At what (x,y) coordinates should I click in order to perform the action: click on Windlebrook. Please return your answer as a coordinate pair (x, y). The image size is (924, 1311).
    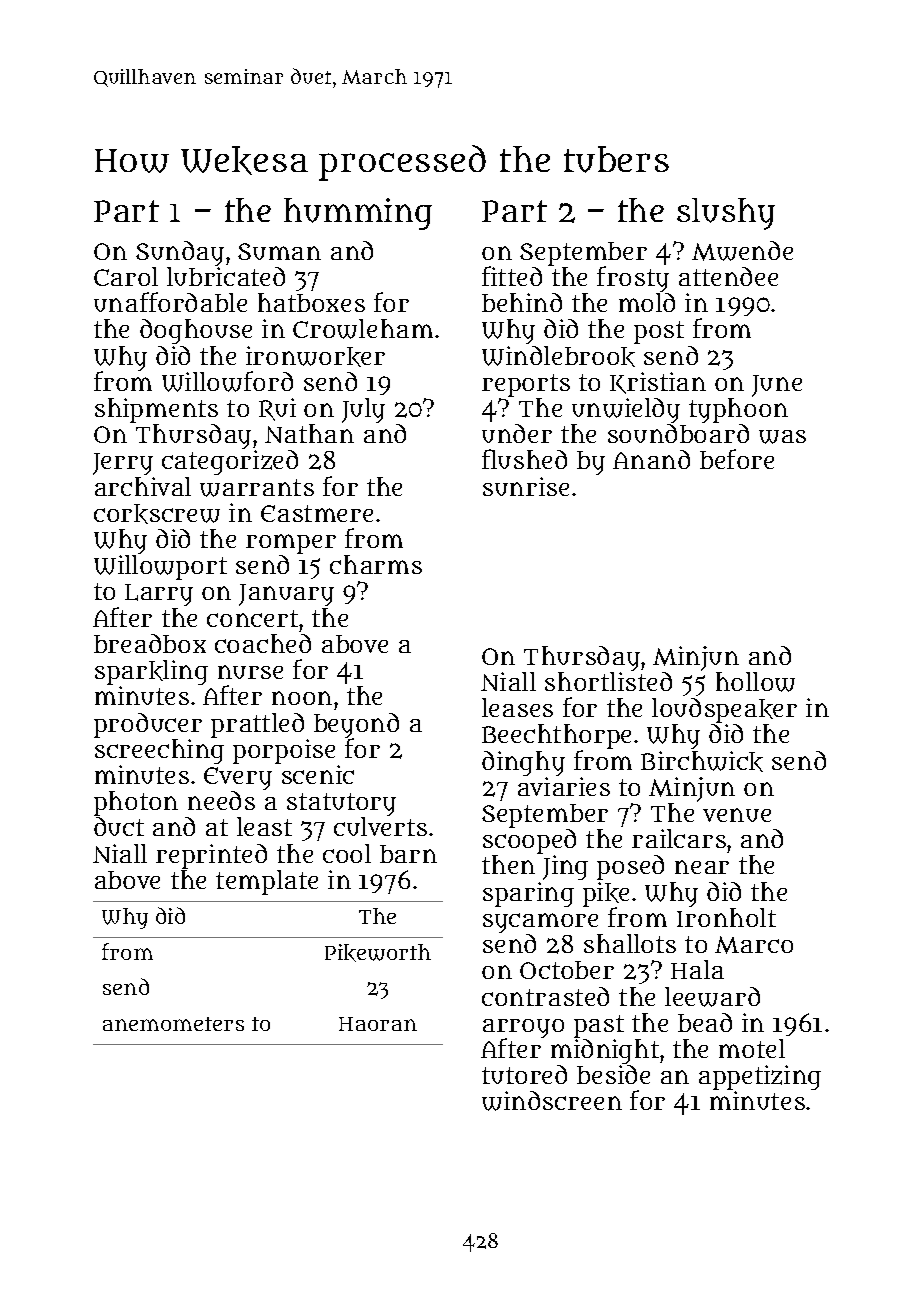
    Looking at the image, I should click on (558, 356).
